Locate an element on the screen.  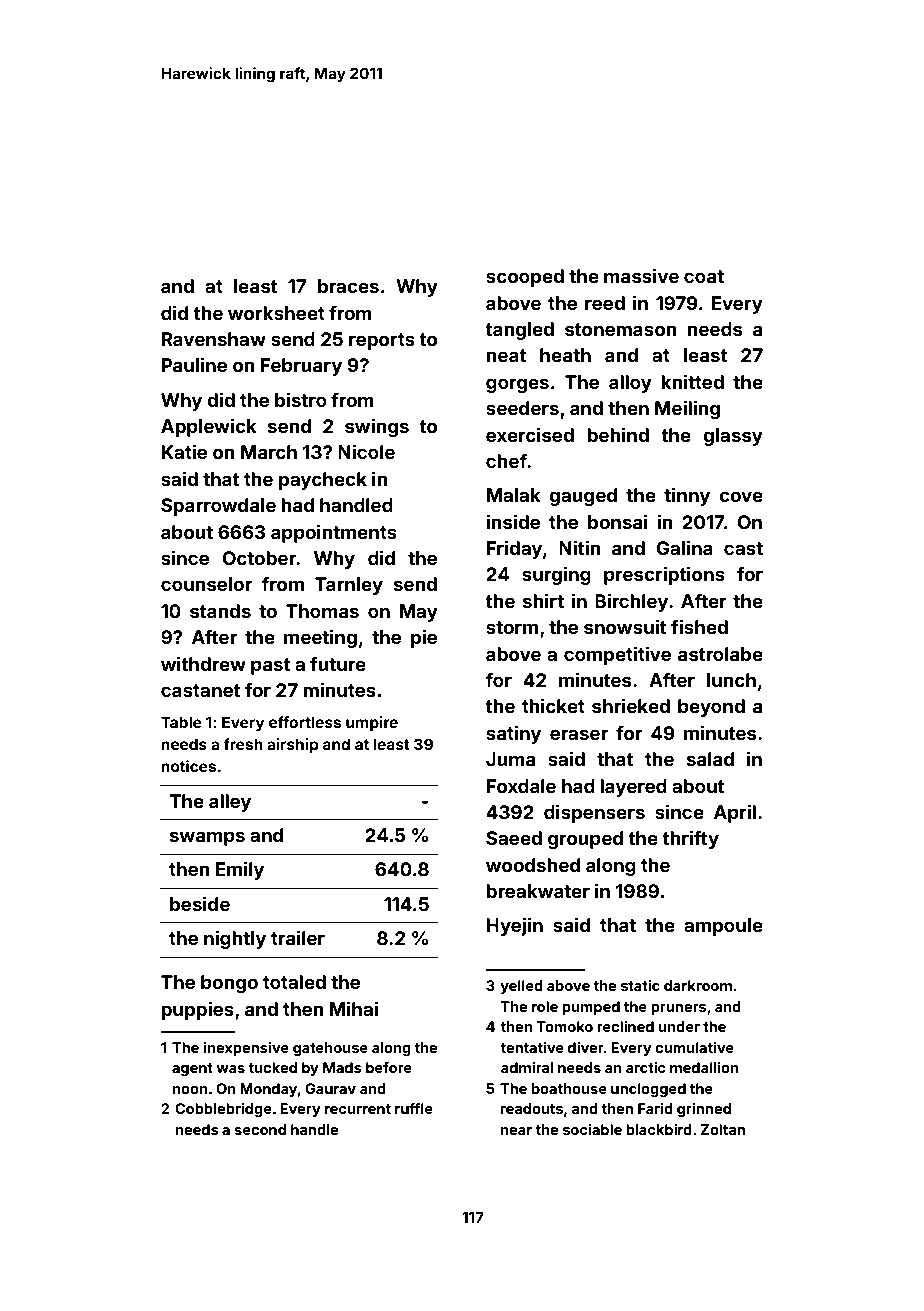
satiny is located at coordinates (513, 734).
